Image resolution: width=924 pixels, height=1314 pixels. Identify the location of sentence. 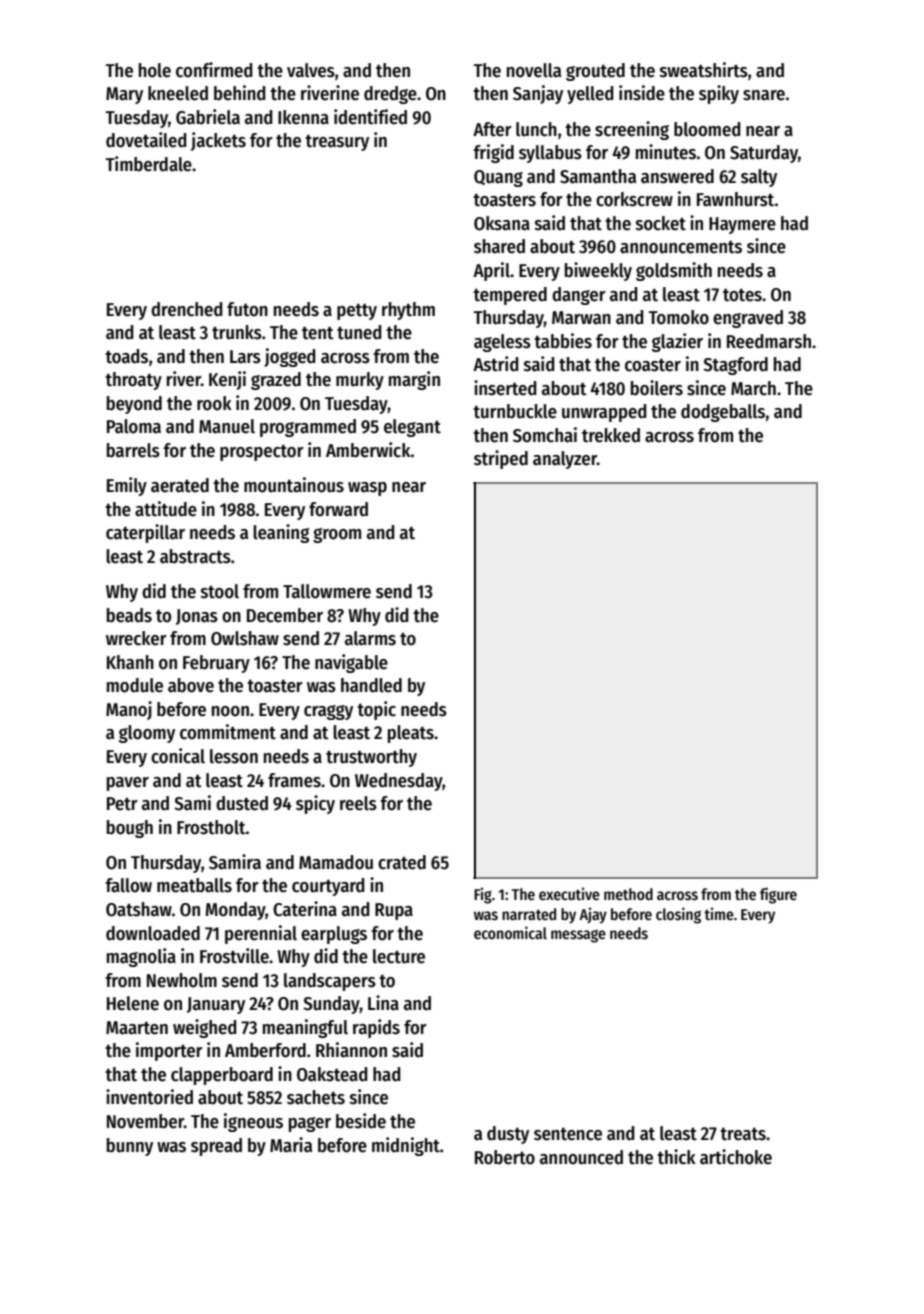
(568, 1134).
